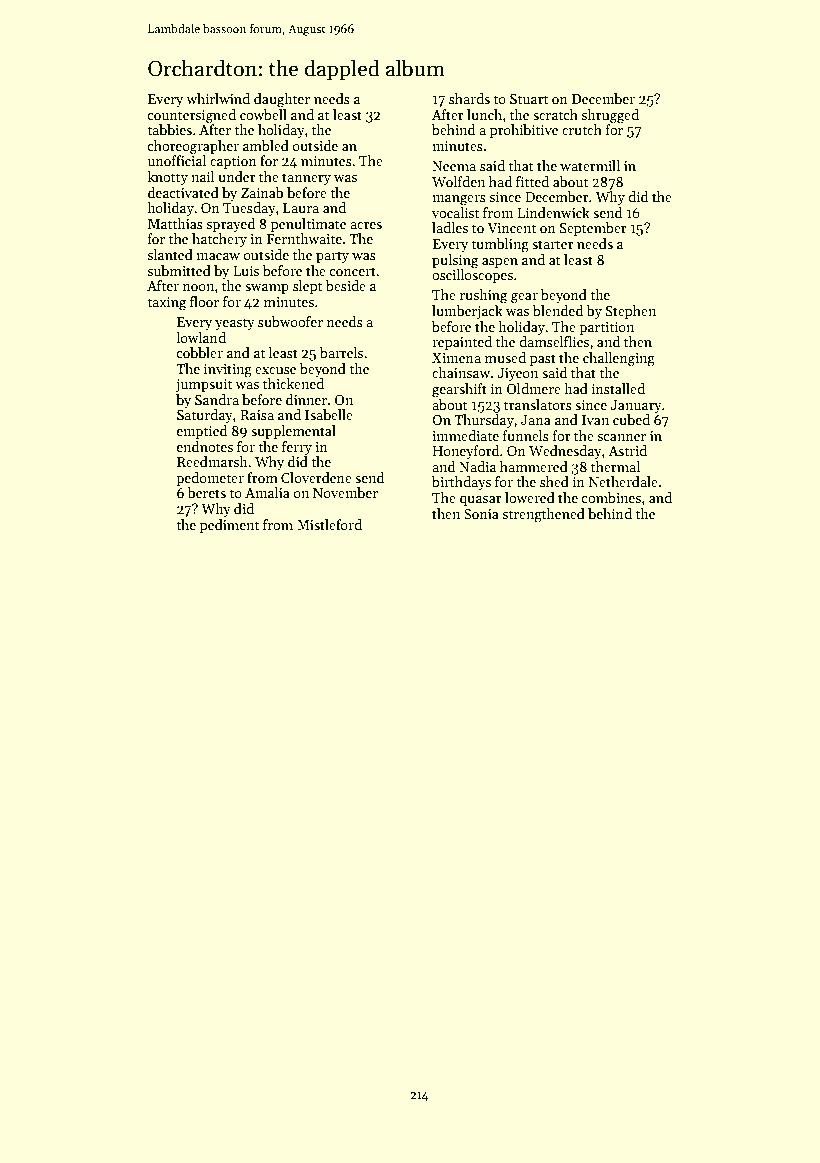 The width and height of the screenshot is (820, 1163). I want to click on Thursday, so click(484, 421).
